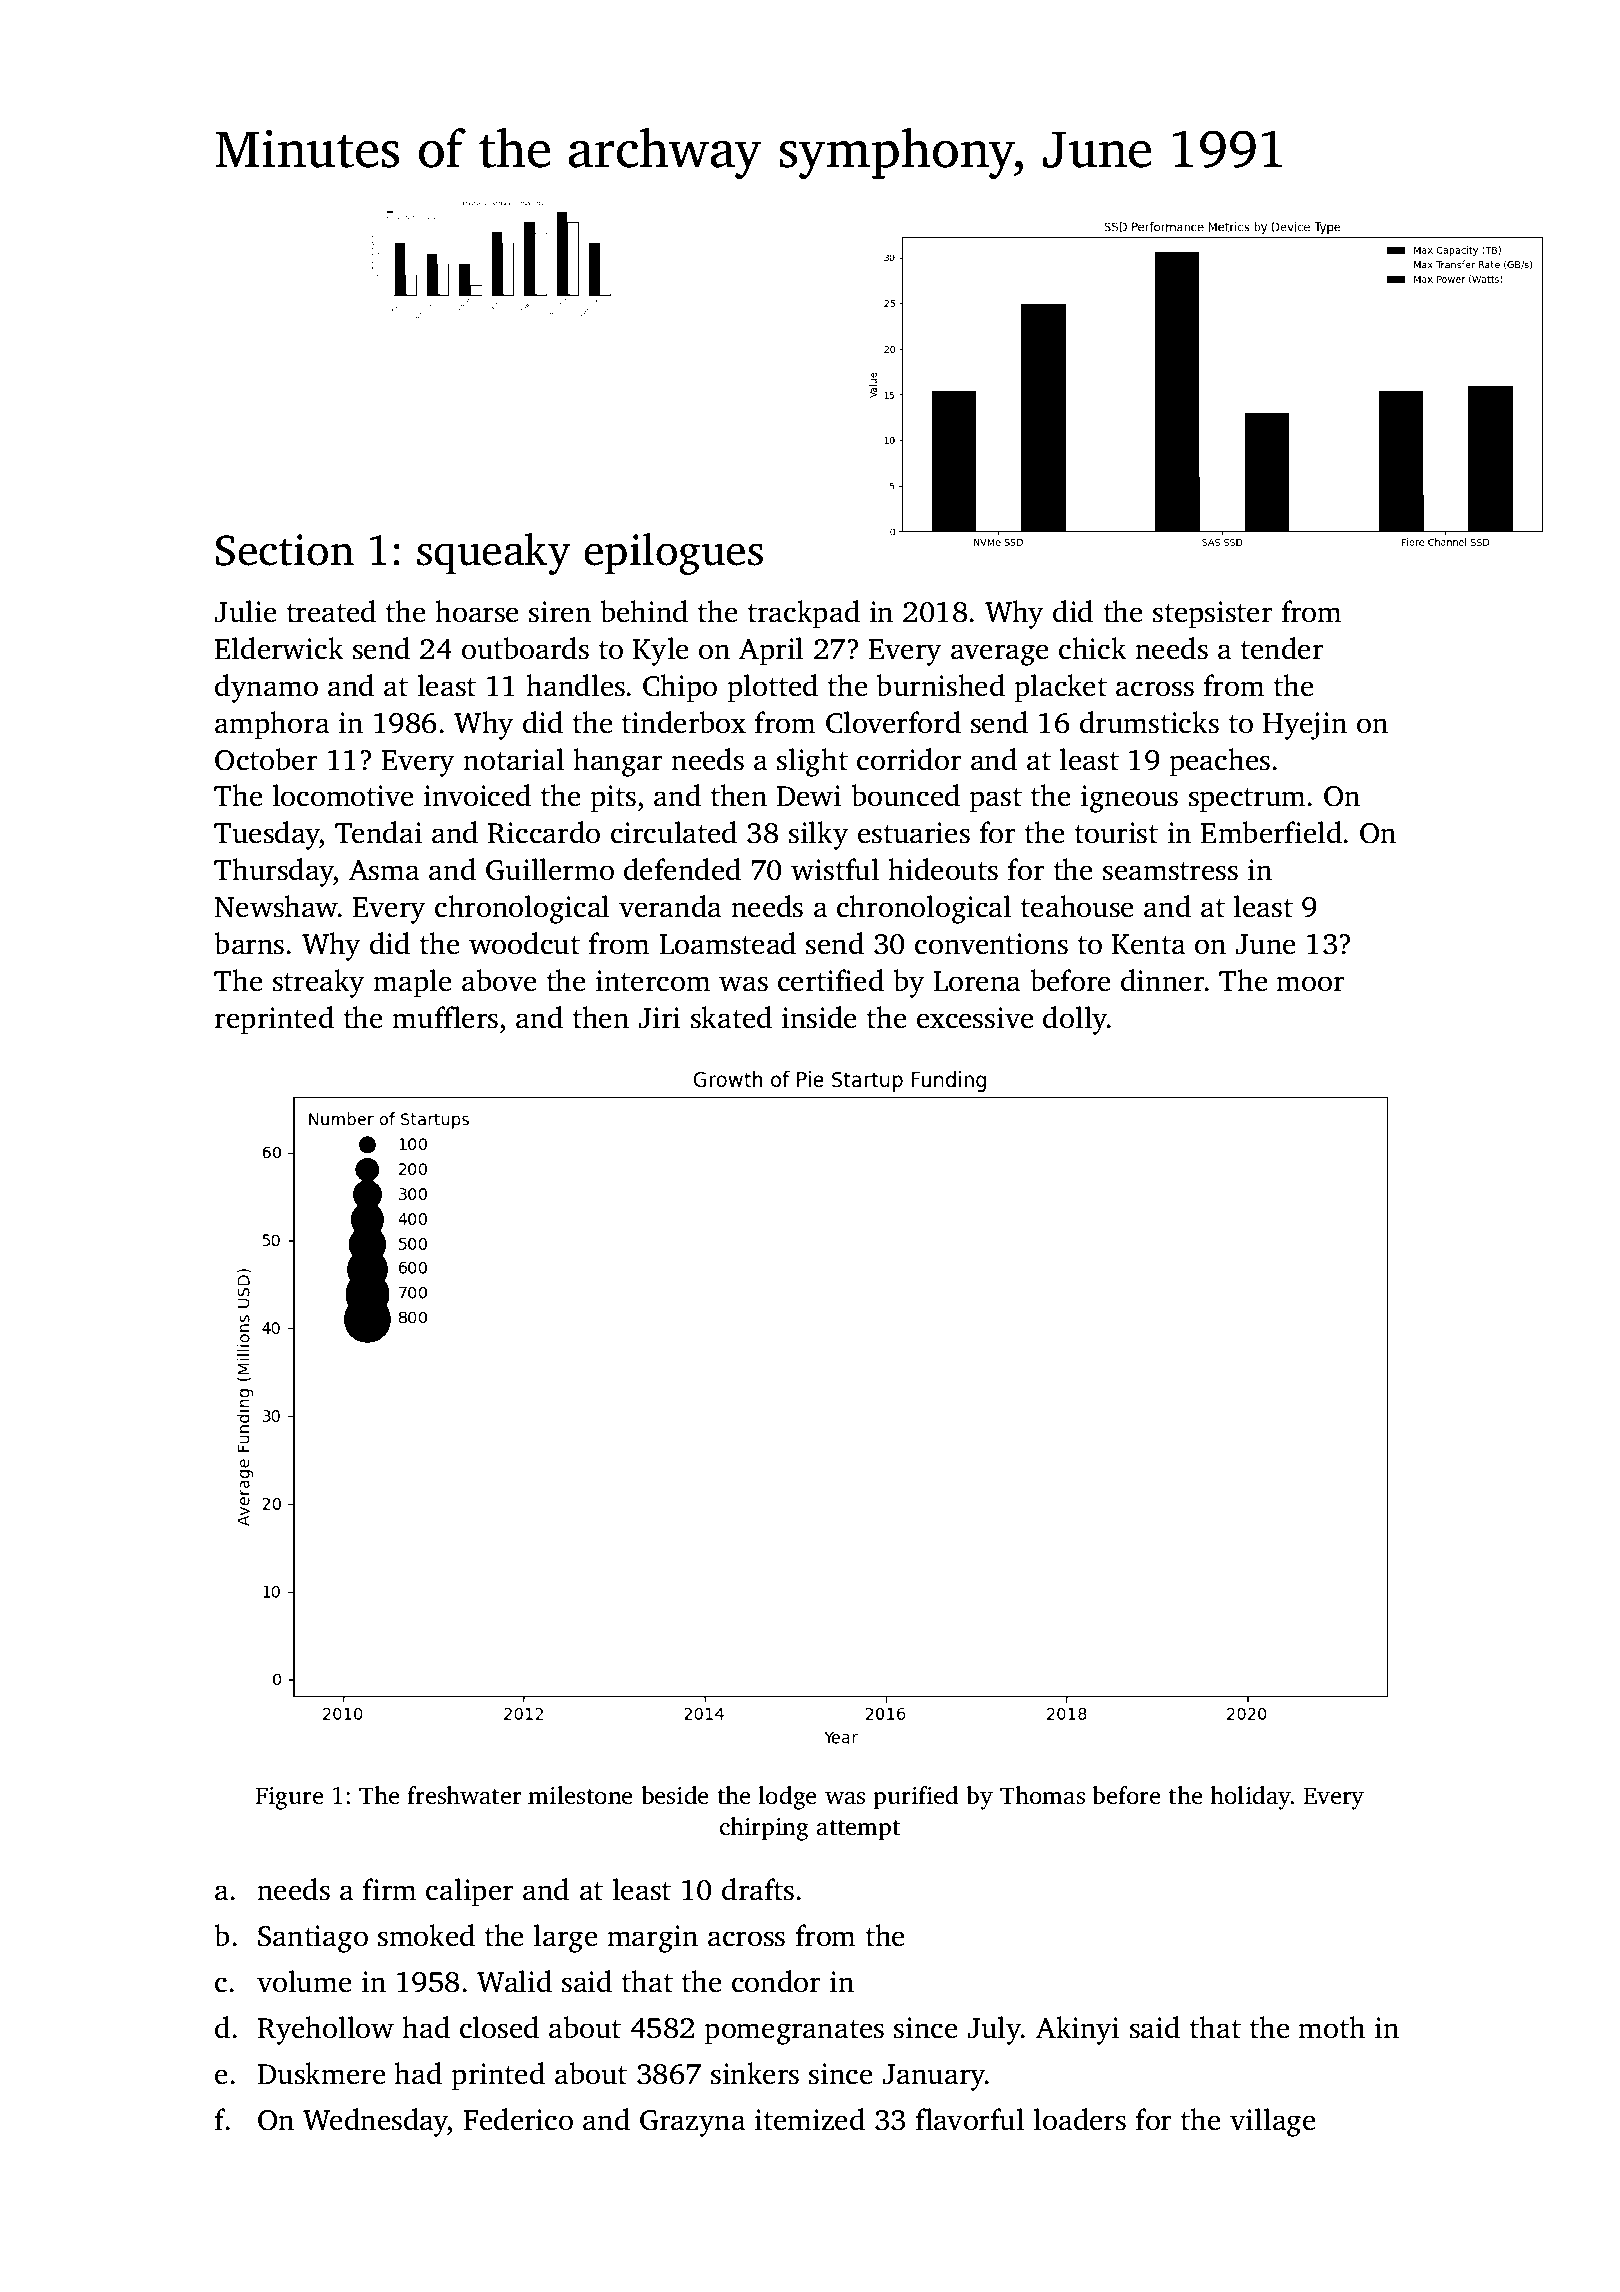  Describe the element at coordinates (1310, 984) in the image. I see `moor` at that location.
